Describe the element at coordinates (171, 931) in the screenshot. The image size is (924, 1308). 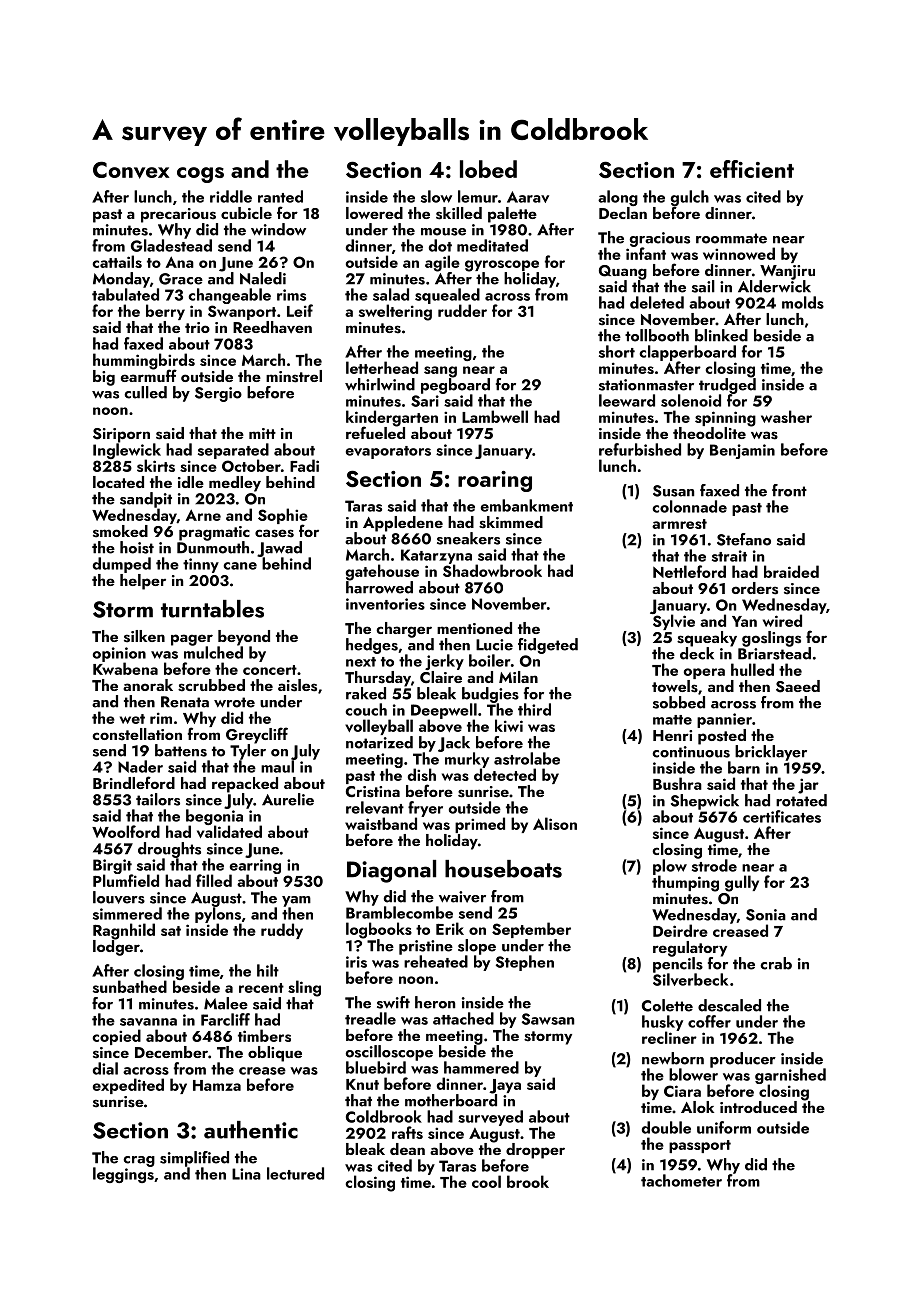
I see `sat` at that location.
